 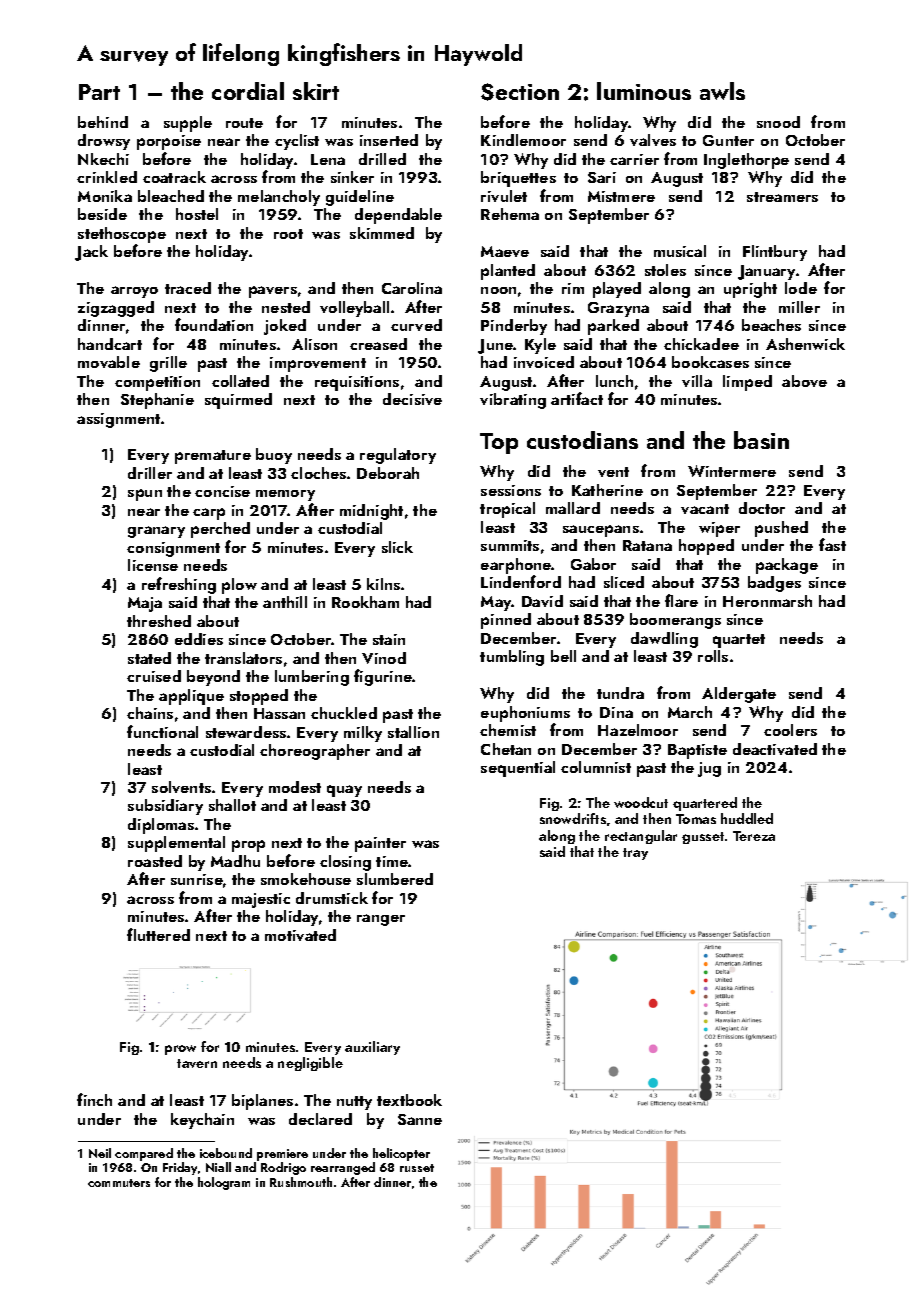 What do you see at coordinates (372, 1048) in the screenshot?
I see `auxiliary` at bounding box center [372, 1048].
